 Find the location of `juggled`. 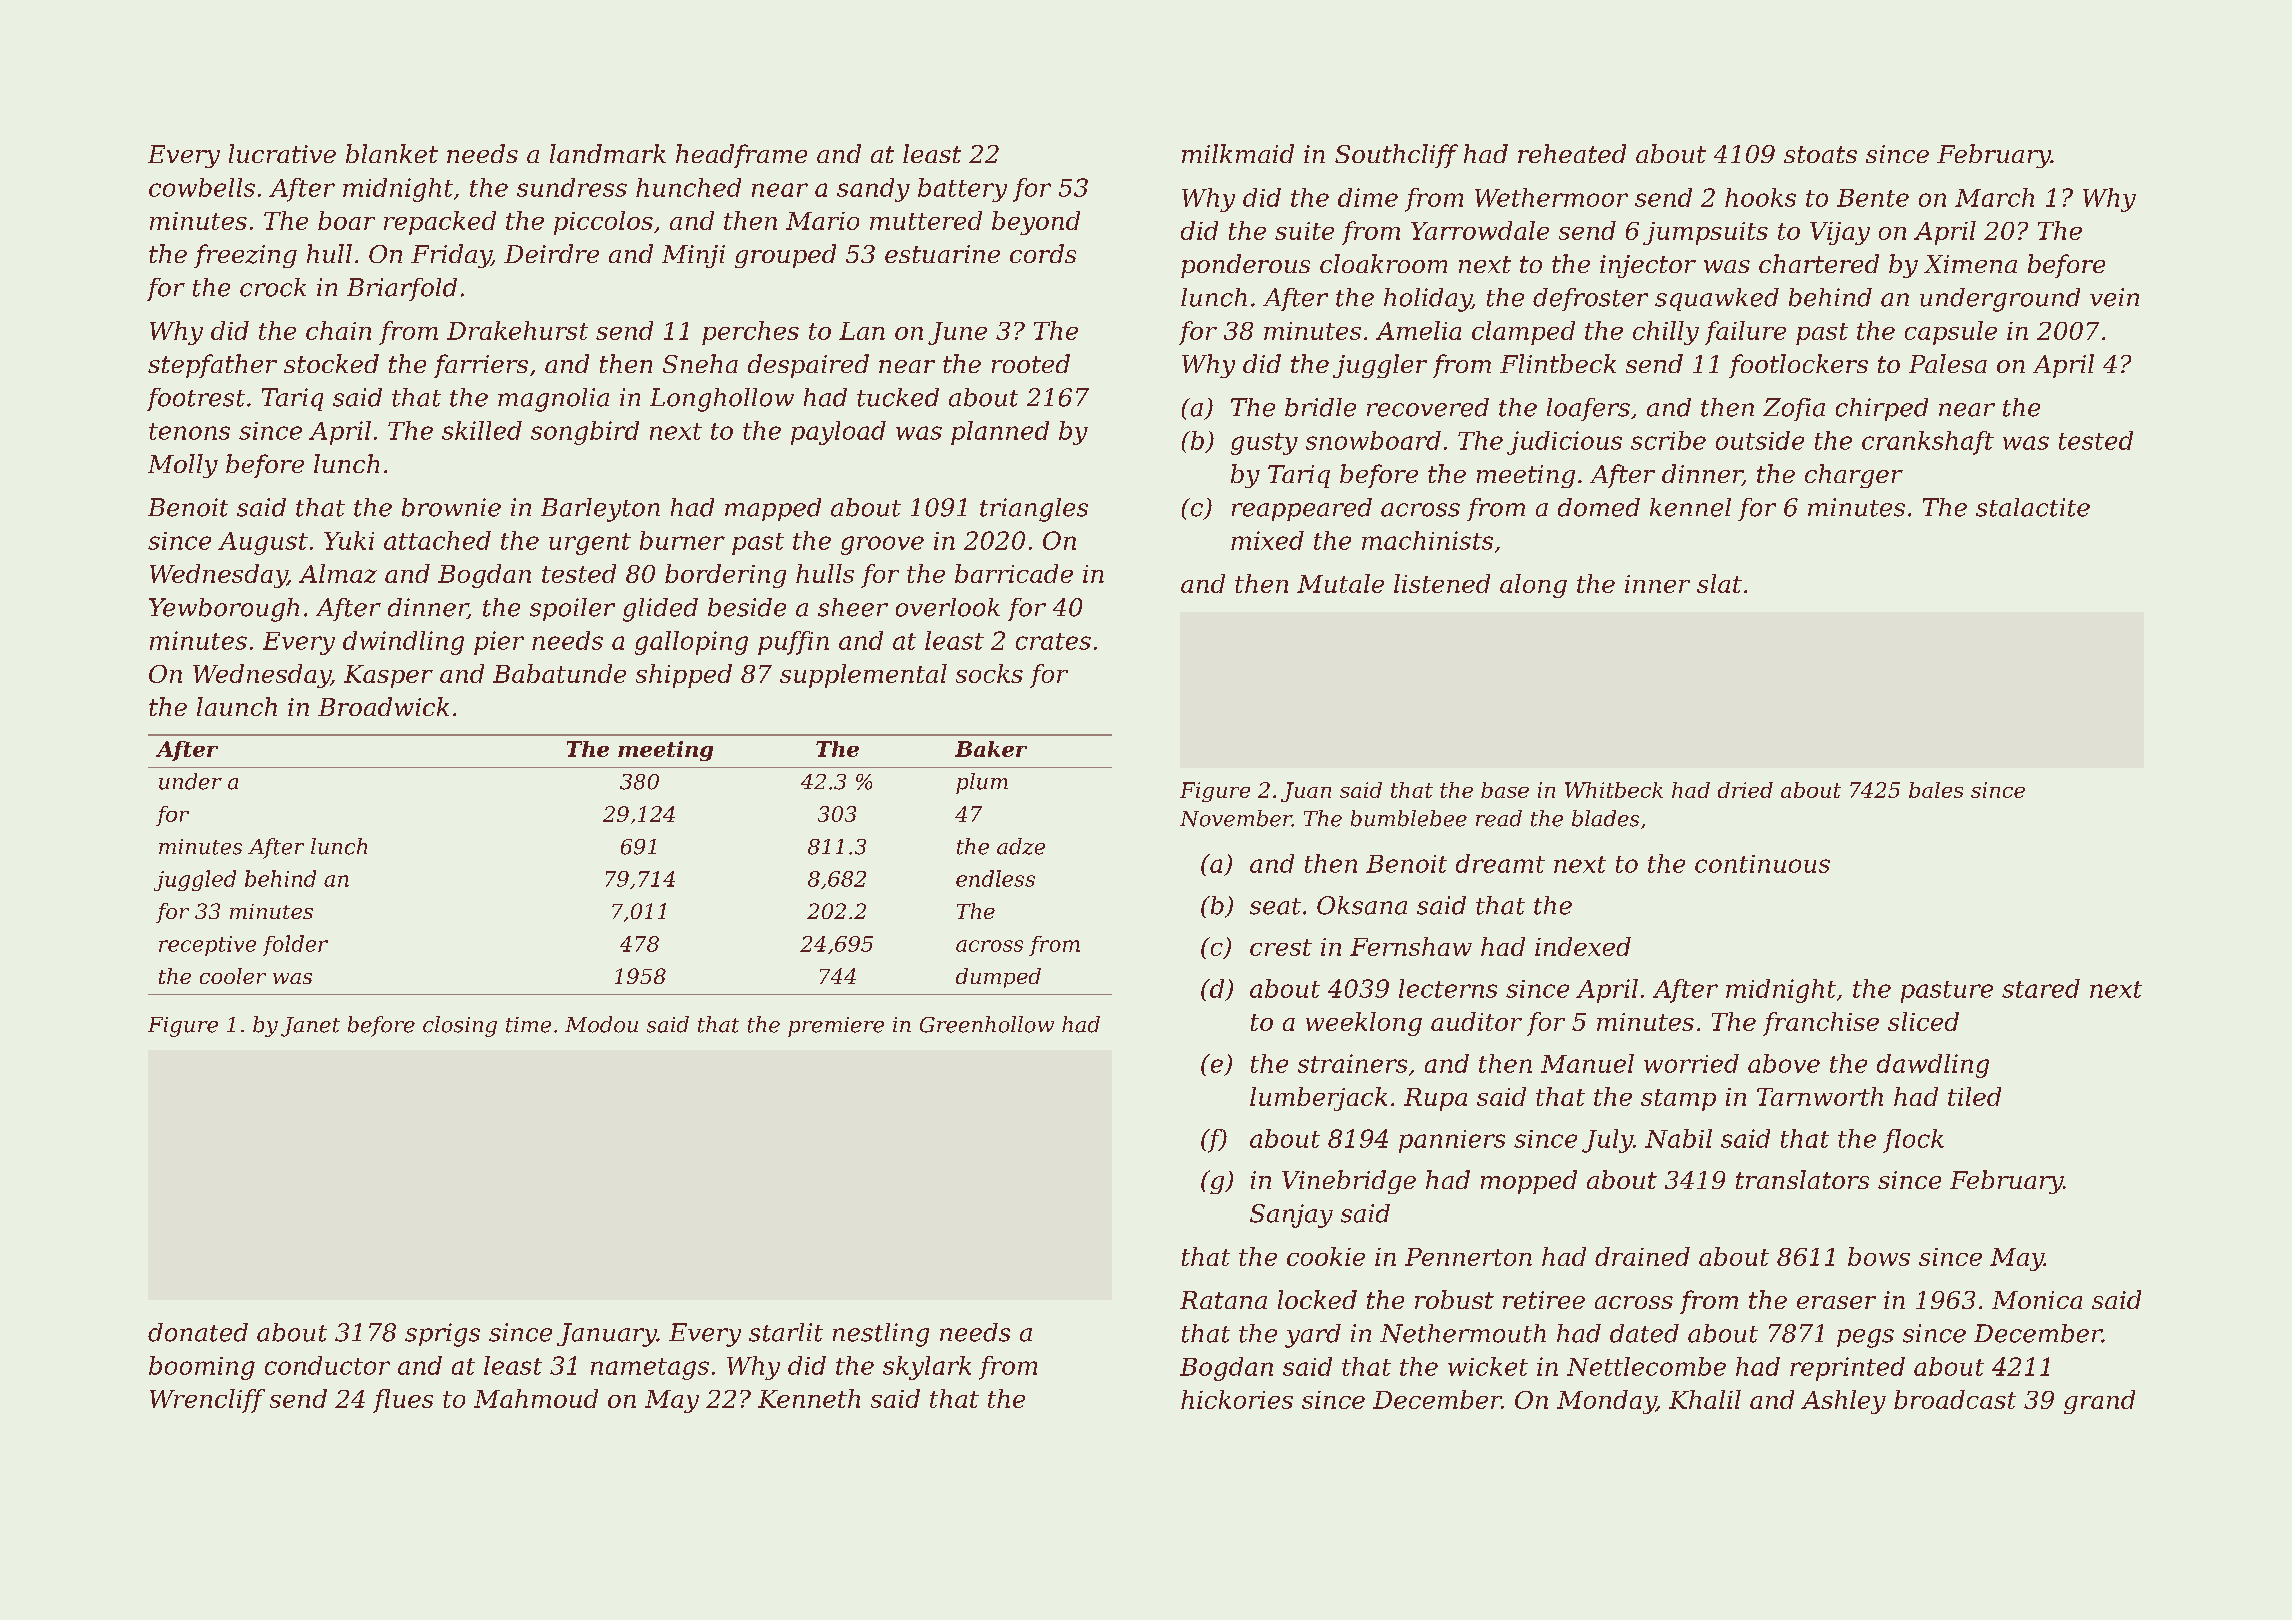

juggled is located at coordinates (195, 880).
